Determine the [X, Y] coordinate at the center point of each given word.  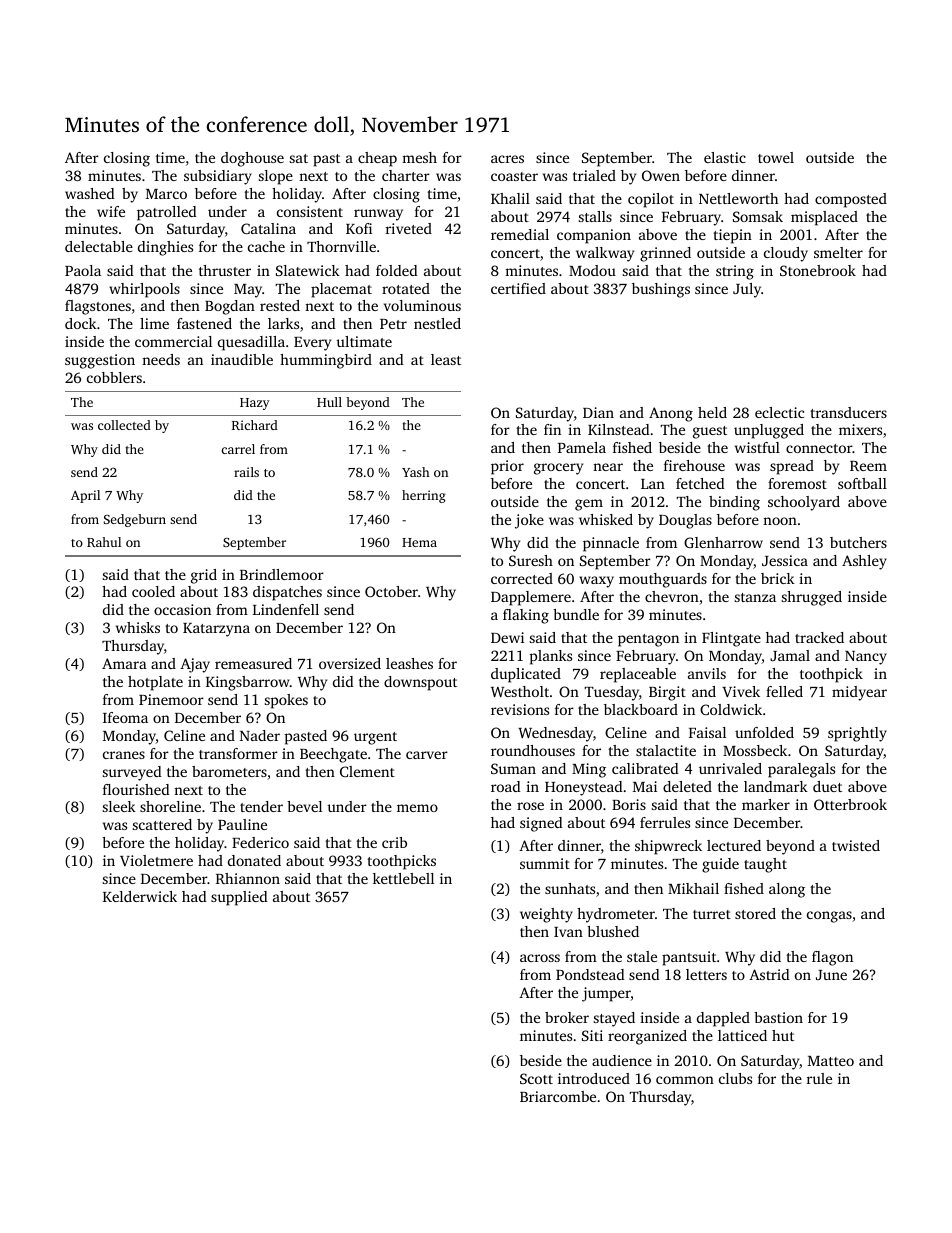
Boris [629, 804]
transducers [848, 412]
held [712, 412]
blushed [613, 931]
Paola [83, 270]
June [831, 975]
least [446, 359]
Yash [415, 472]
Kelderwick [140, 896]
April [85, 496]
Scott [536, 1078]
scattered [162, 824]
